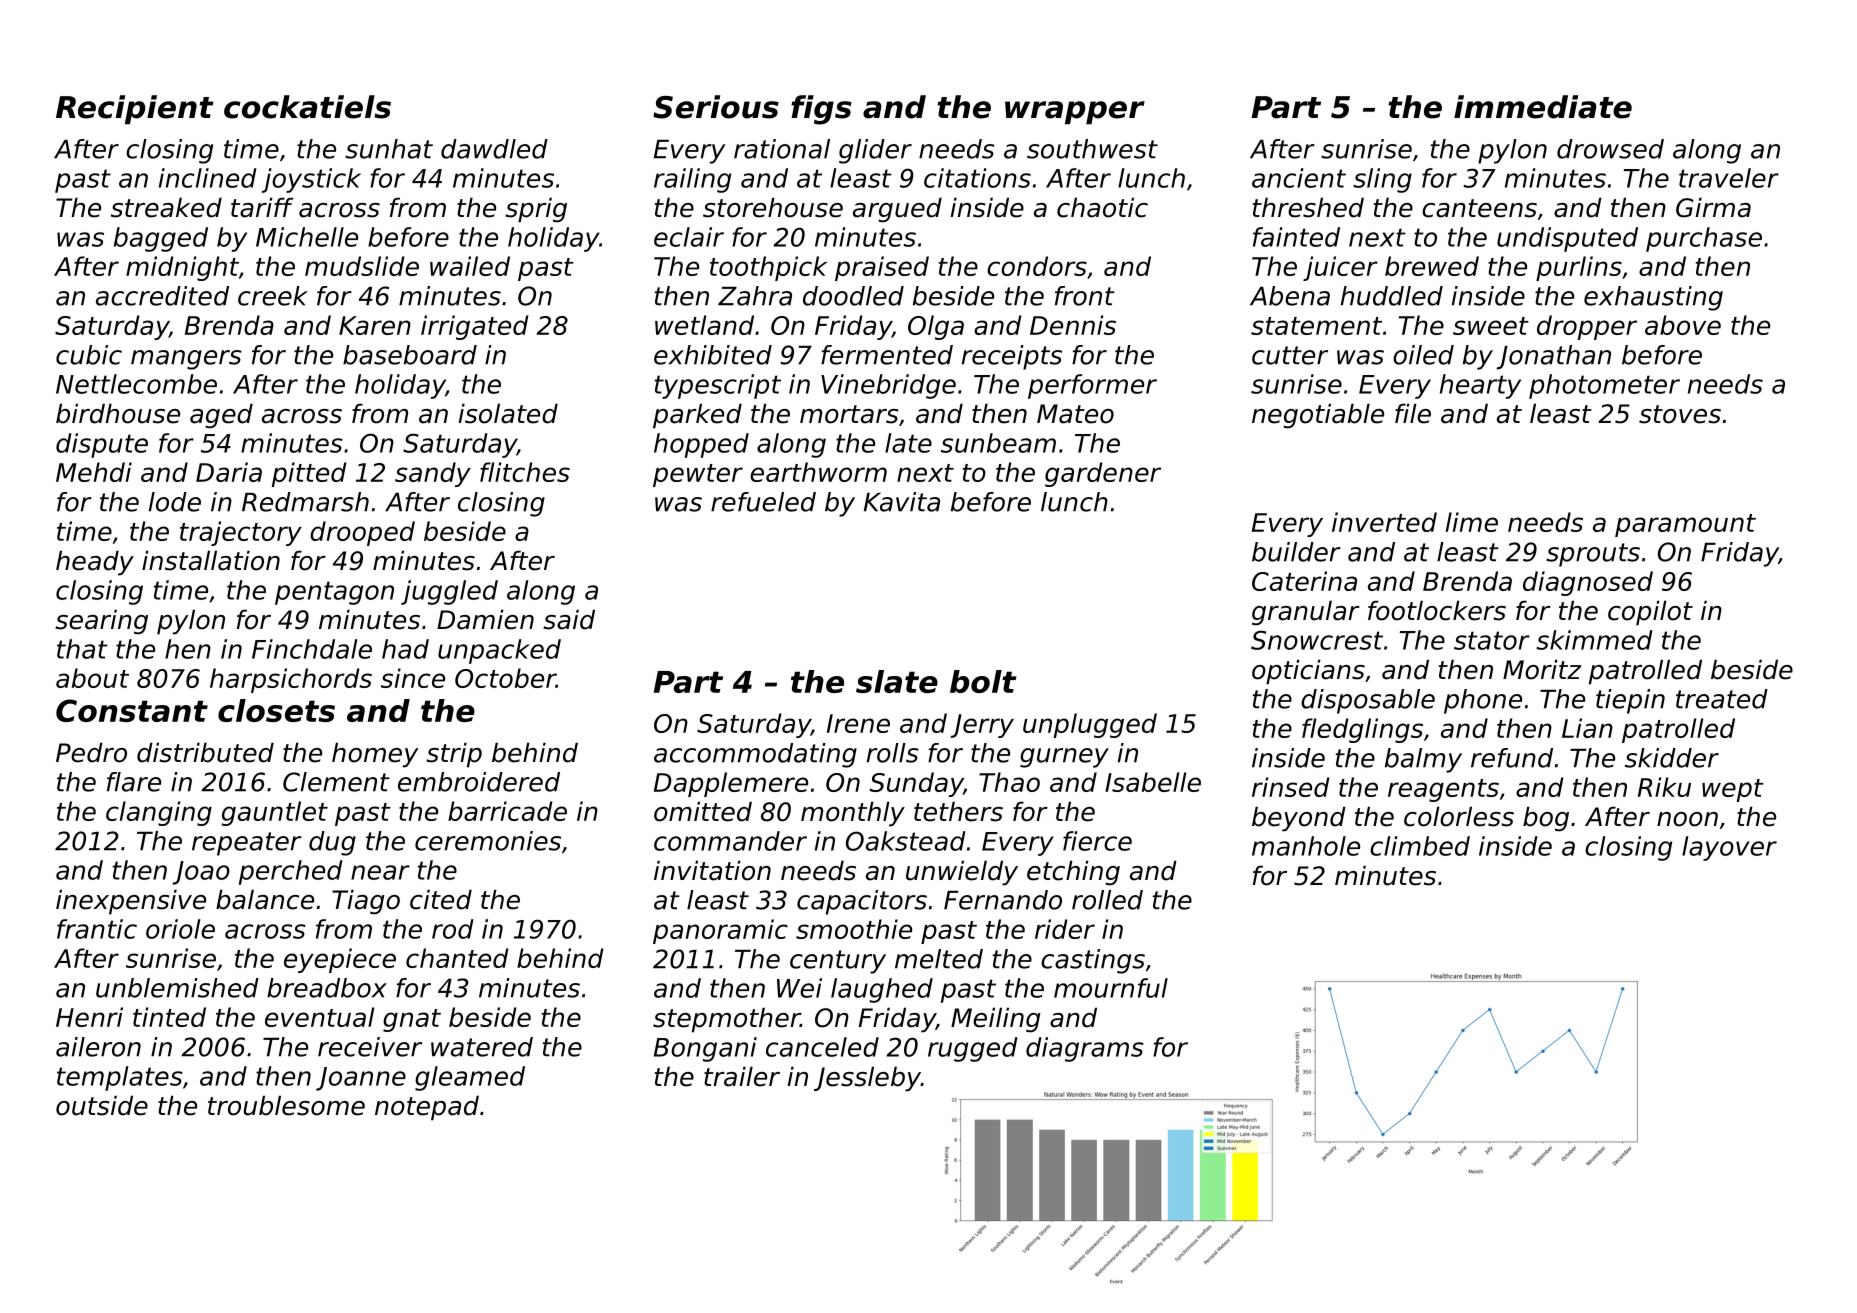 Image resolution: width=1857 pixels, height=1313 pixels. I want to click on file, so click(1413, 413).
